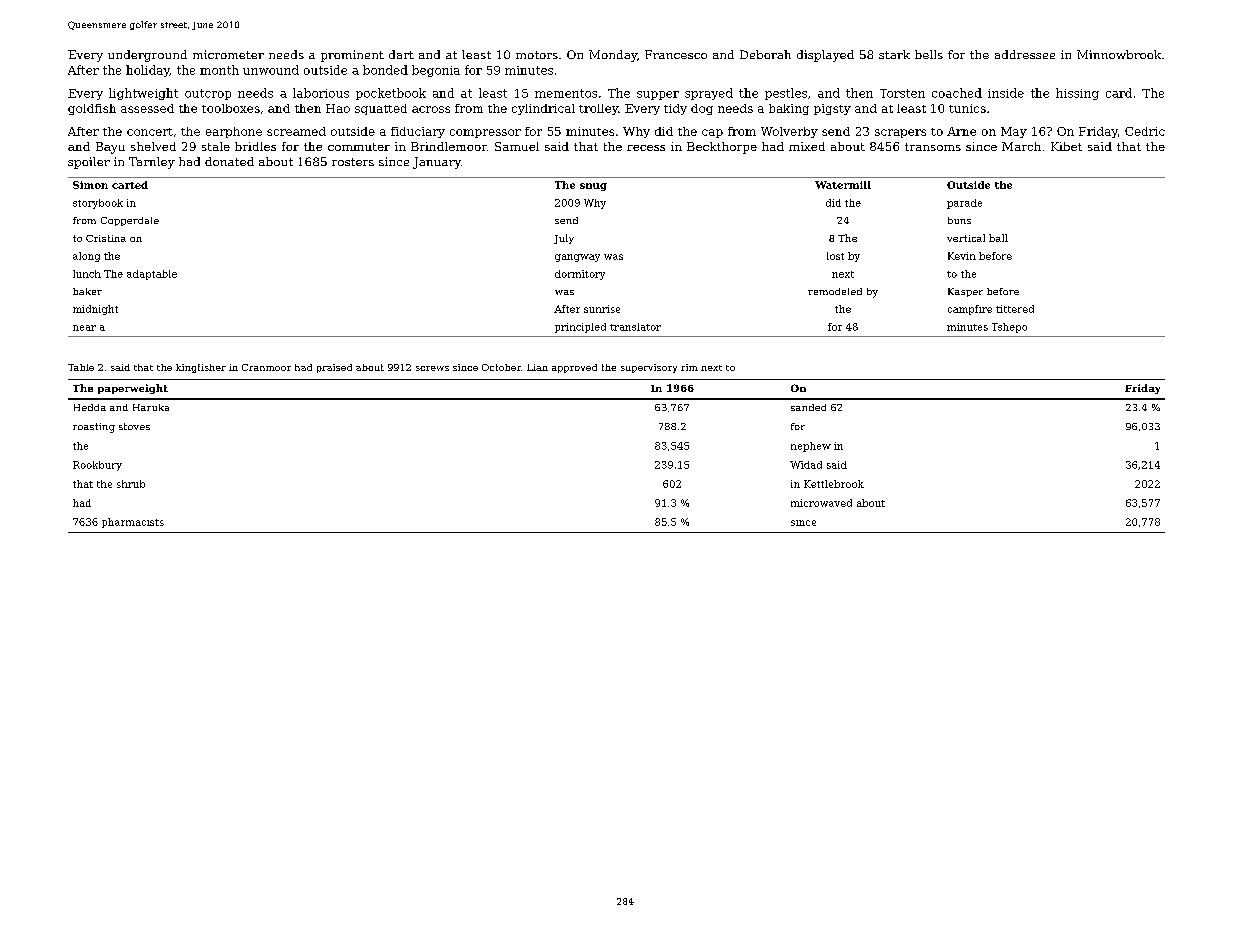  What do you see at coordinates (543, 109) in the document?
I see `cylindrical` at bounding box center [543, 109].
